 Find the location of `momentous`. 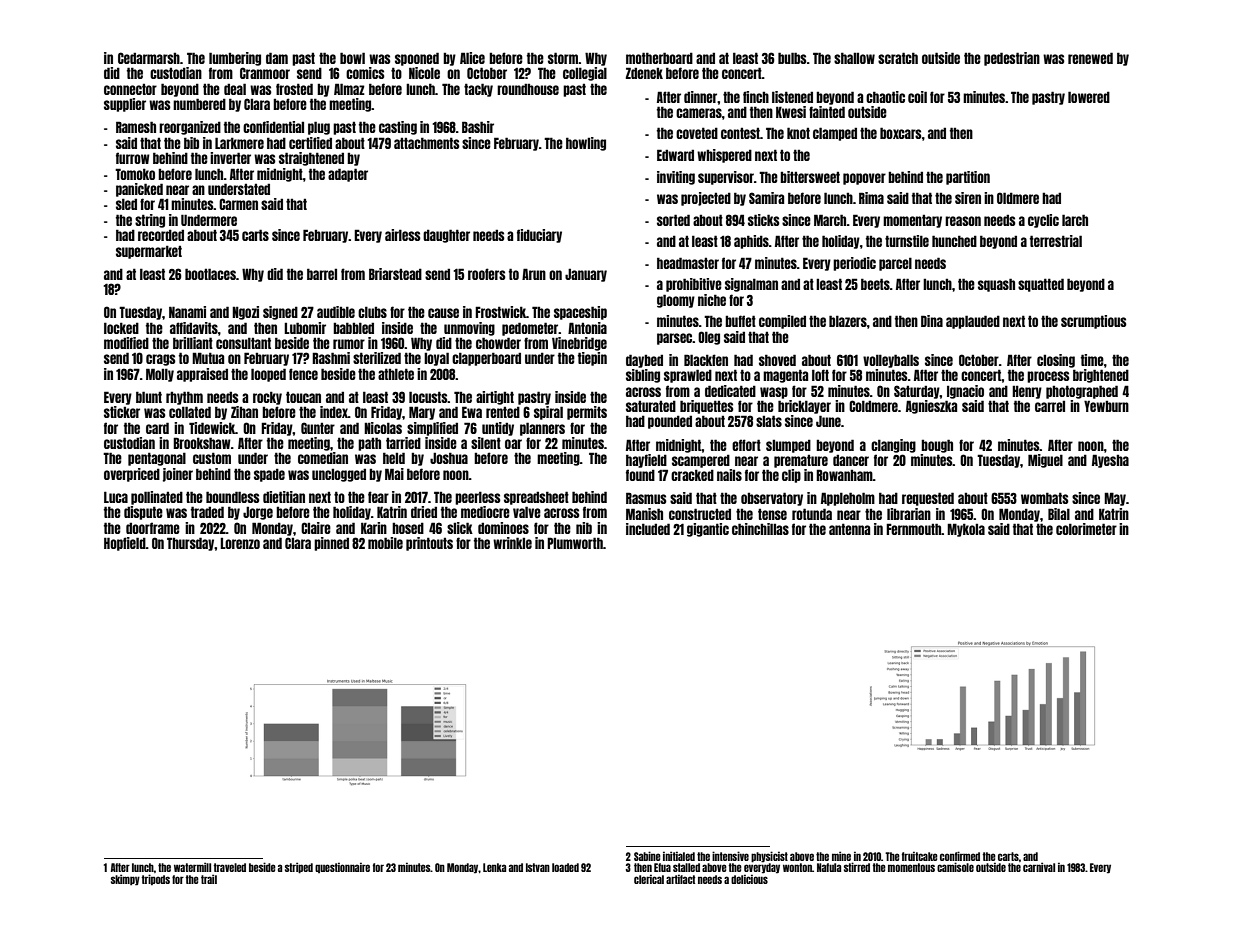

momentous is located at coordinates (911, 867).
